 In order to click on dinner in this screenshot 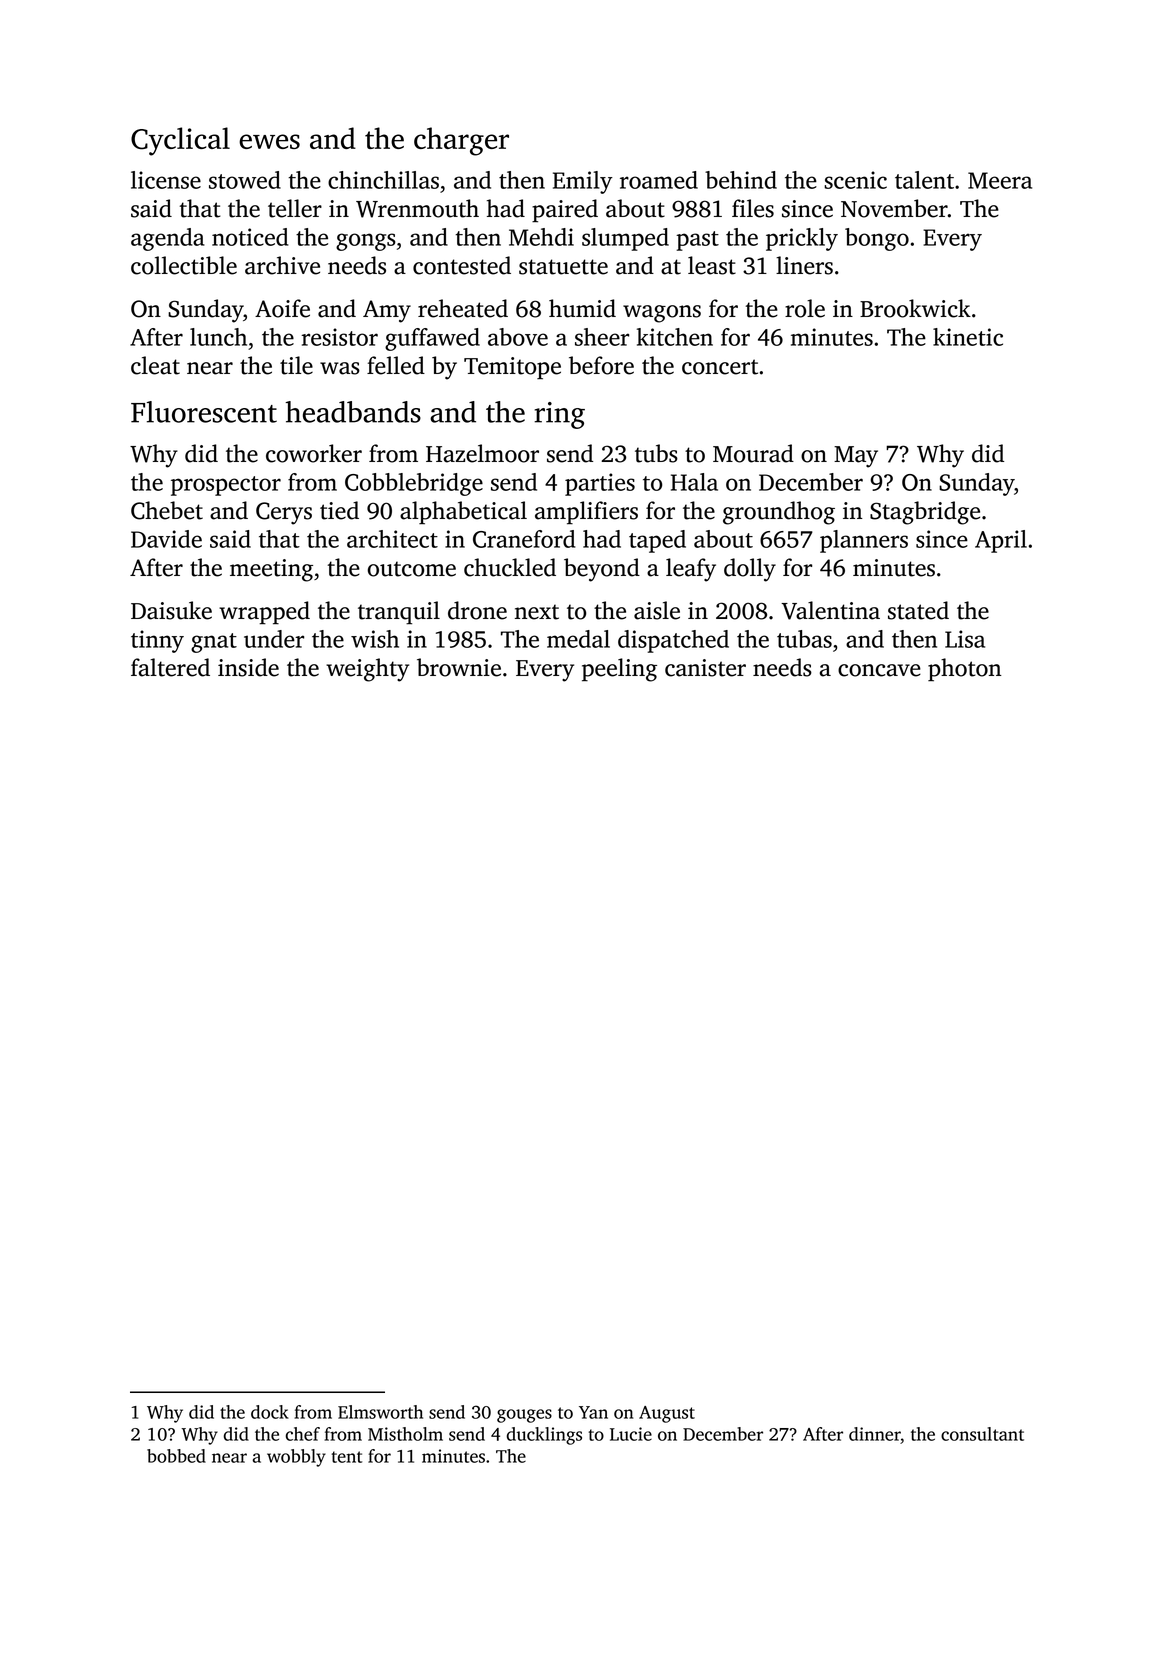, I will do `click(875, 1434)`.
